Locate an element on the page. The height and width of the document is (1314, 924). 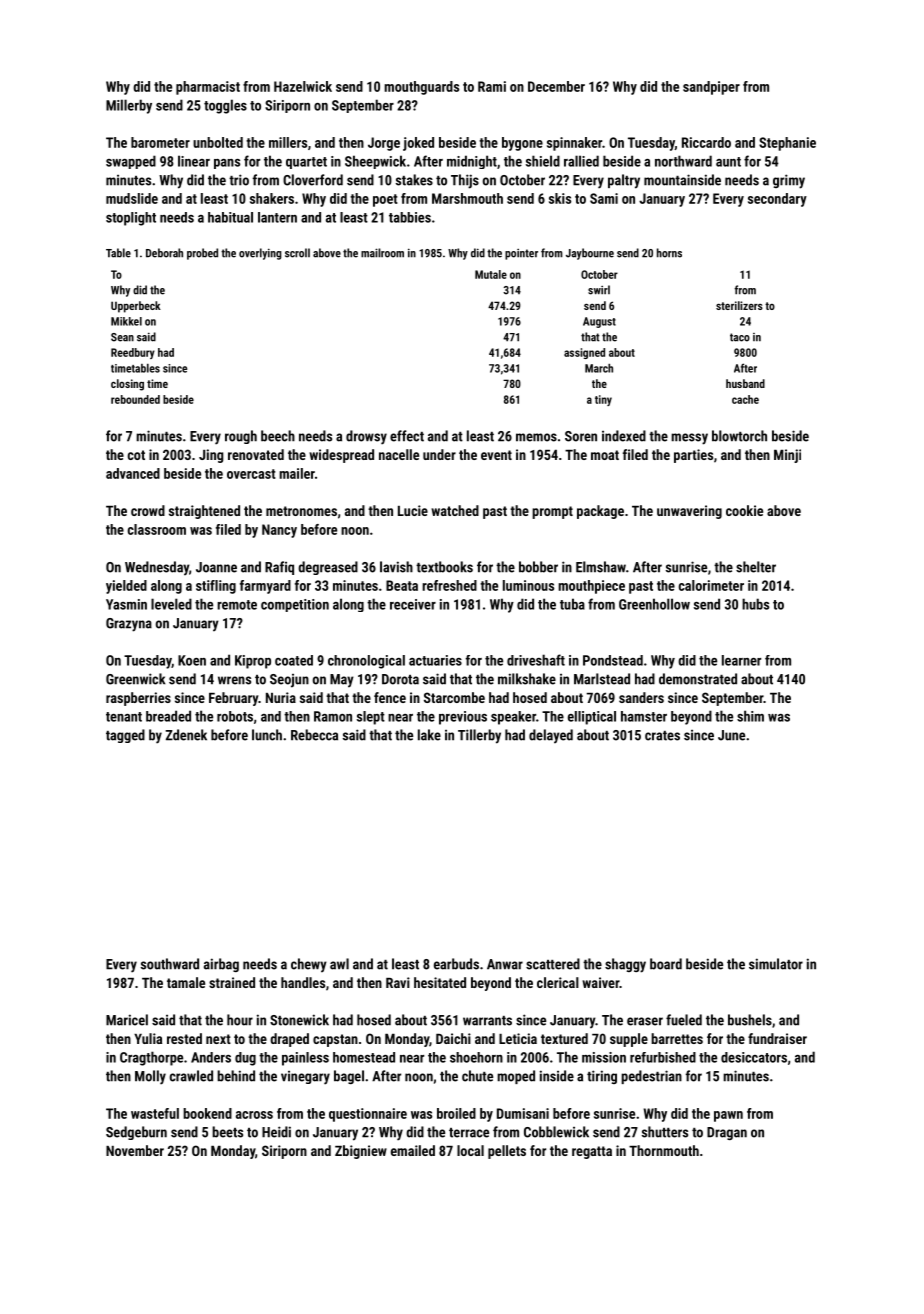
barometer is located at coordinates (160, 142).
